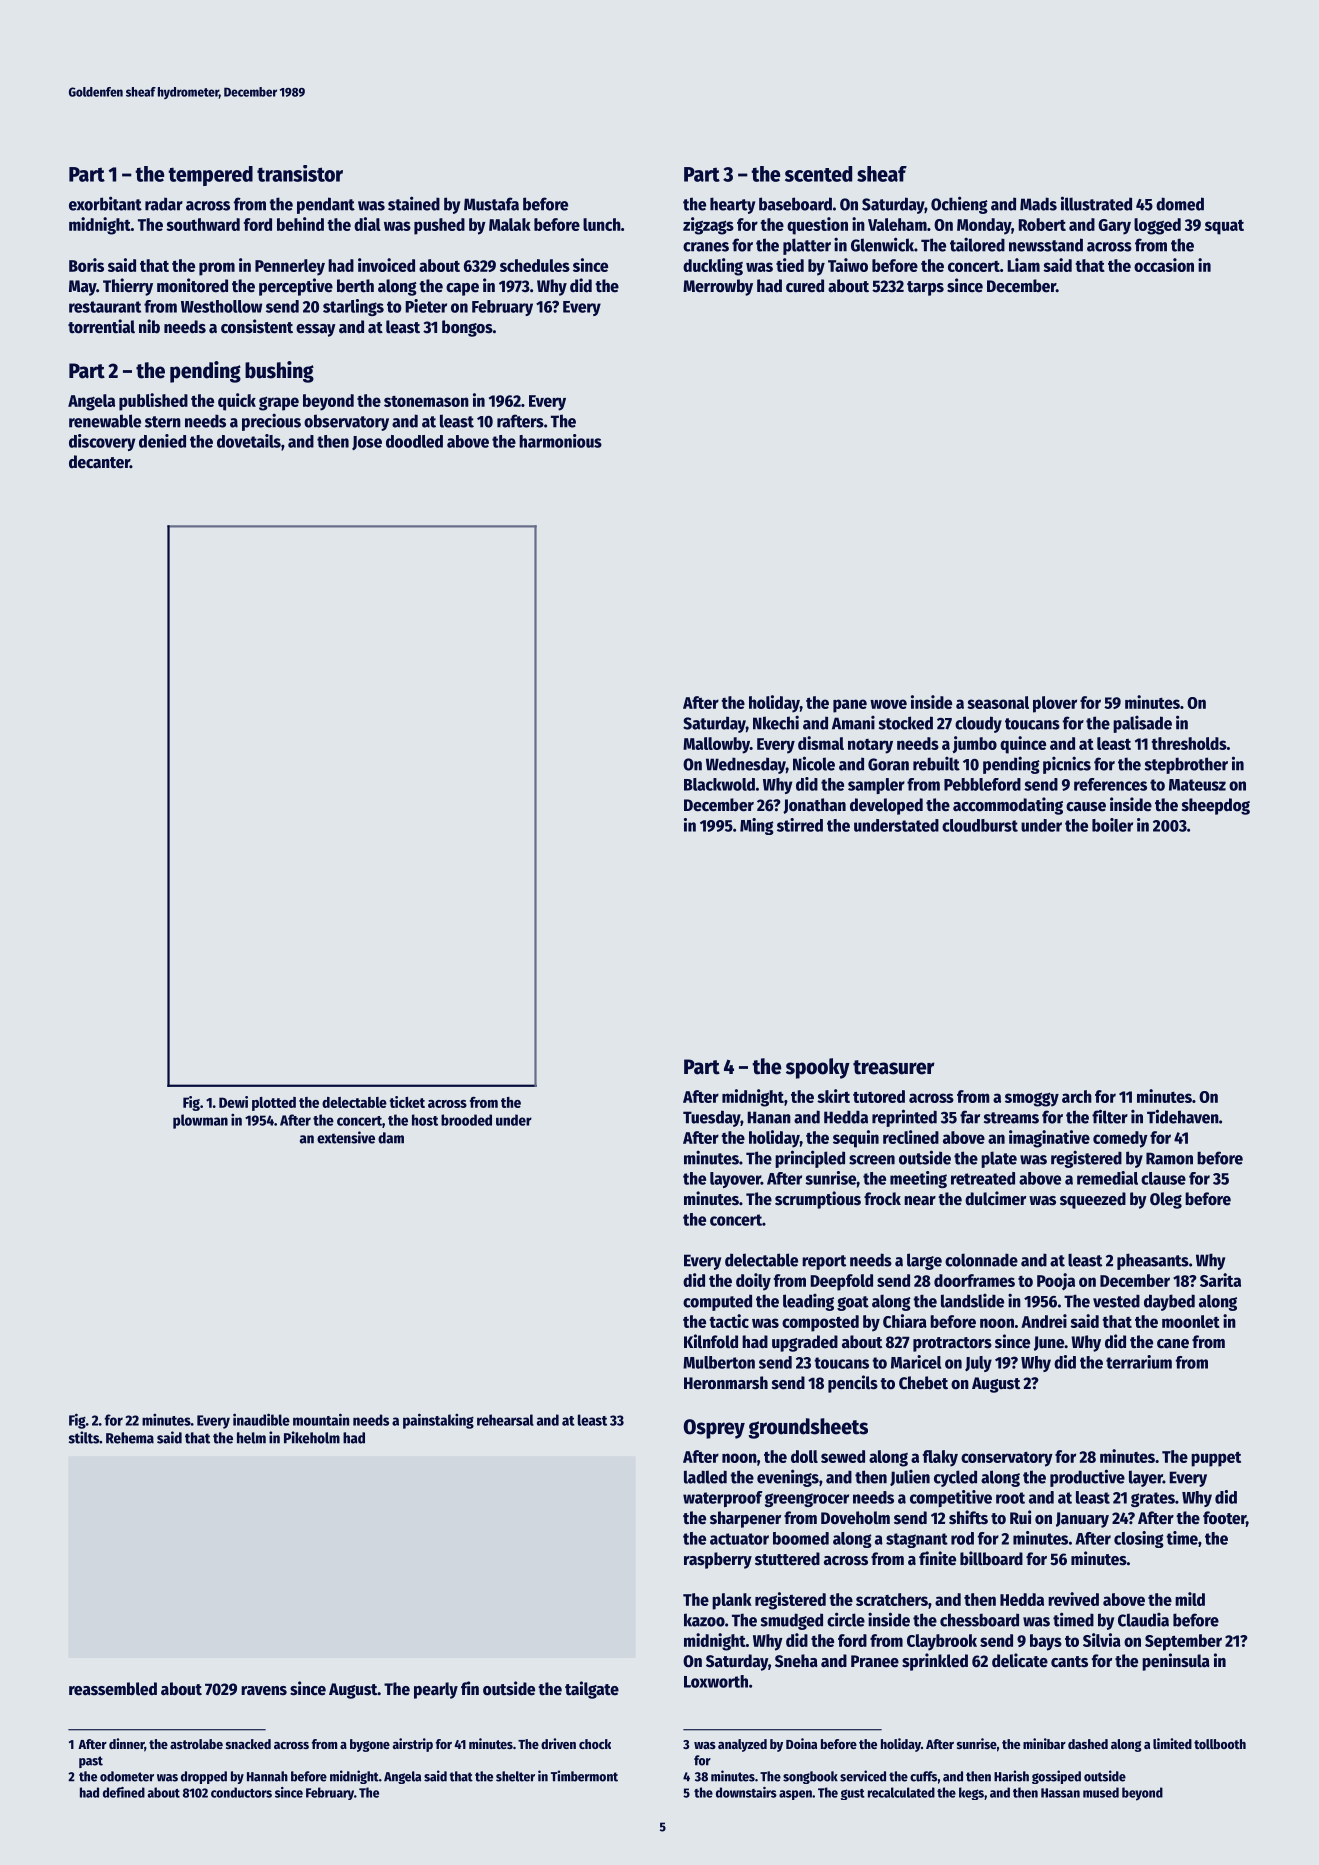  What do you see at coordinates (717, 1302) in the screenshot?
I see `computed` at bounding box center [717, 1302].
